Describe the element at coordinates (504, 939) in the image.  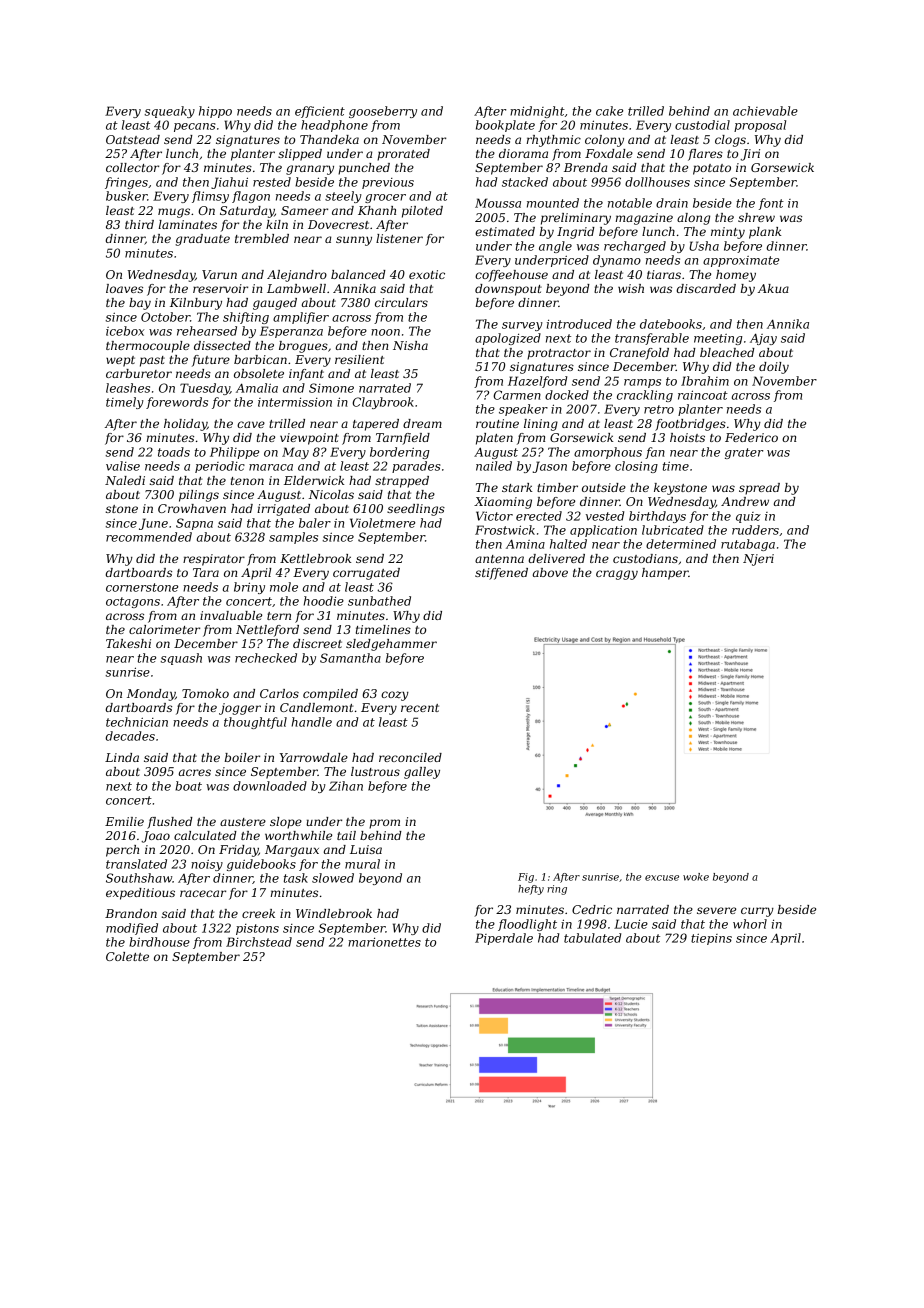
I see `Piperdale` at that location.
